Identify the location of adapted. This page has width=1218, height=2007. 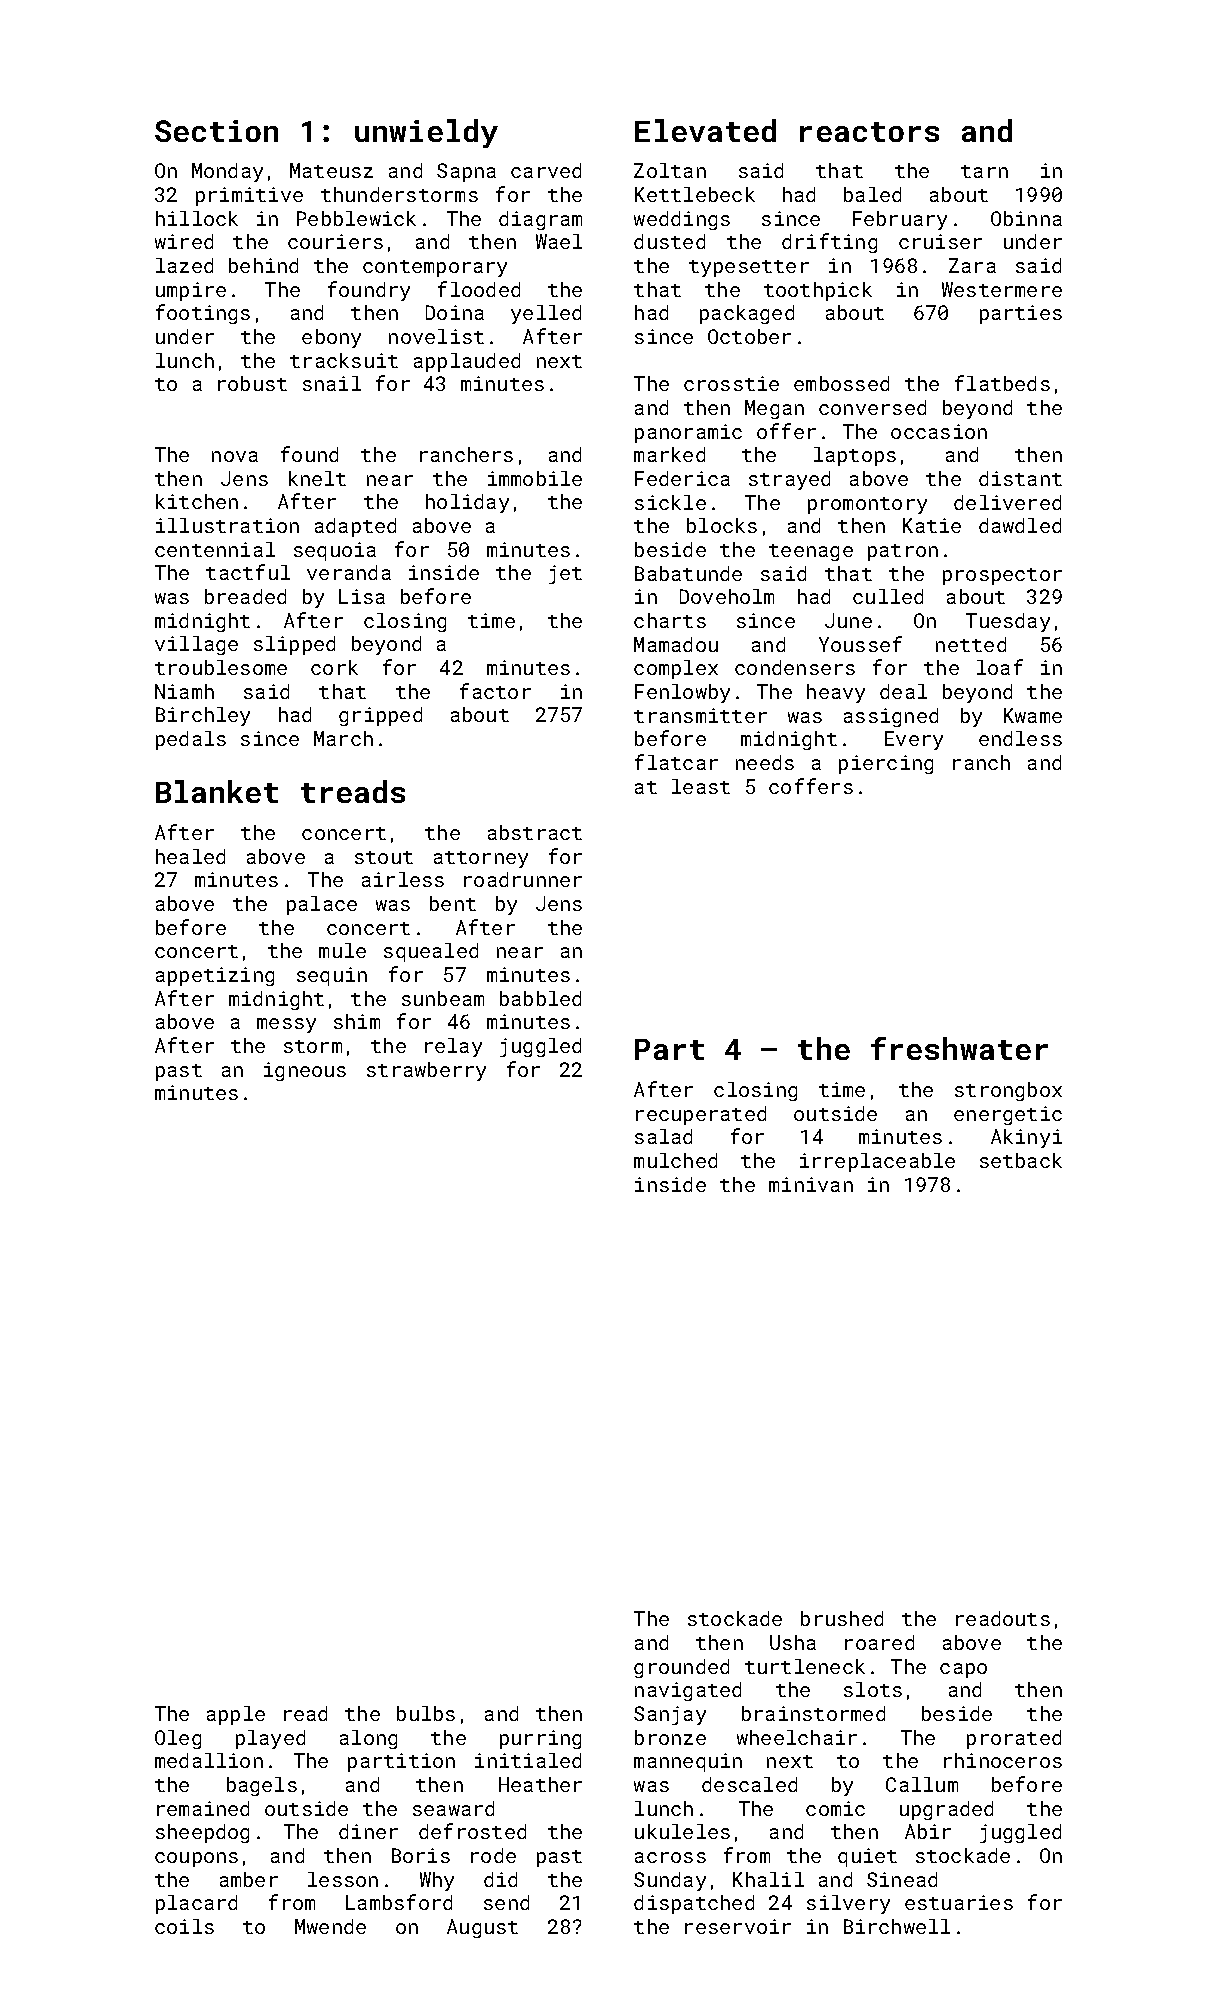
(355, 527).
